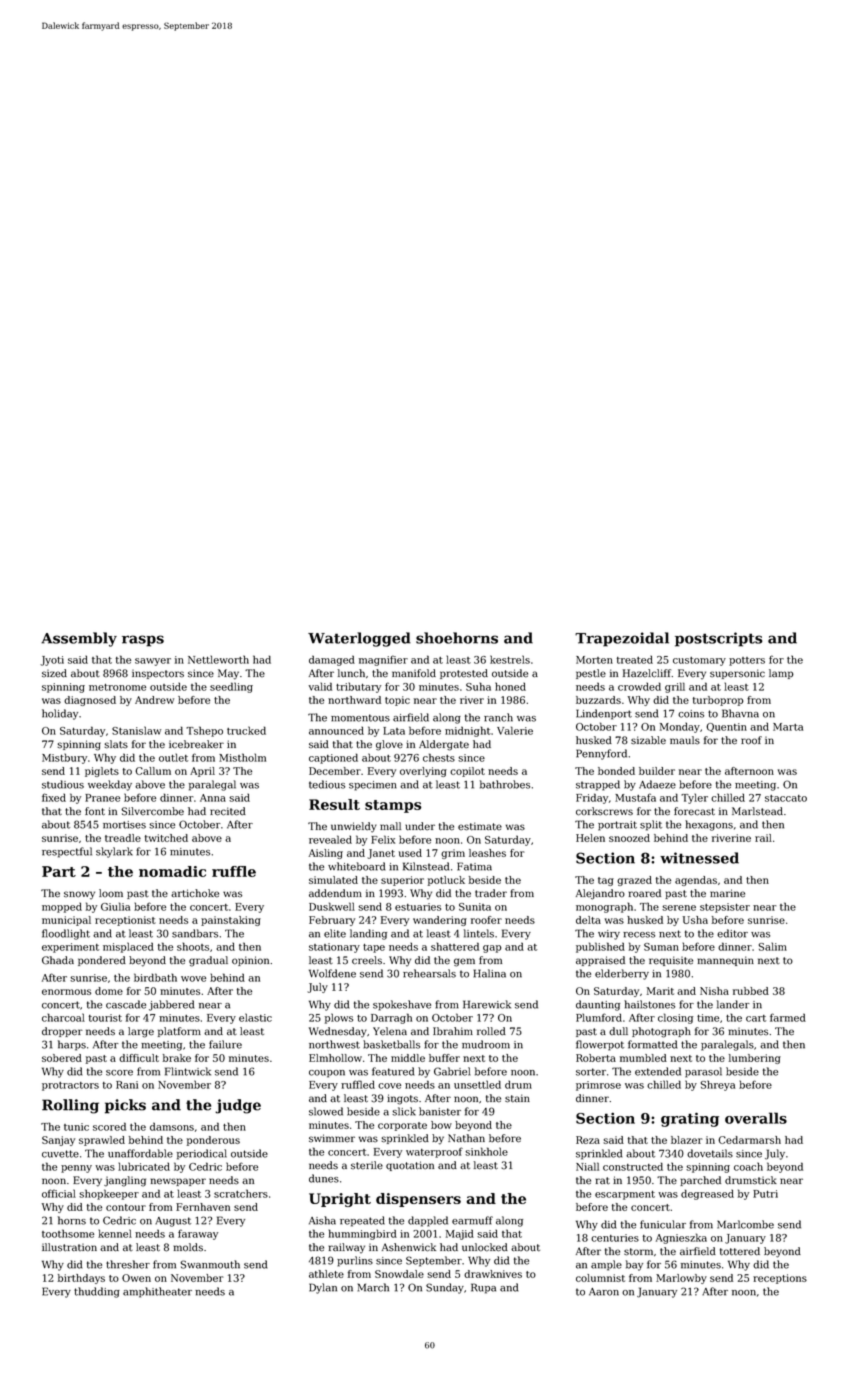 The image size is (849, 1400). What do you see at coordinates (588, 1140) in the screenshot?
I see `Reza` at bounding box center [588, 1140].
